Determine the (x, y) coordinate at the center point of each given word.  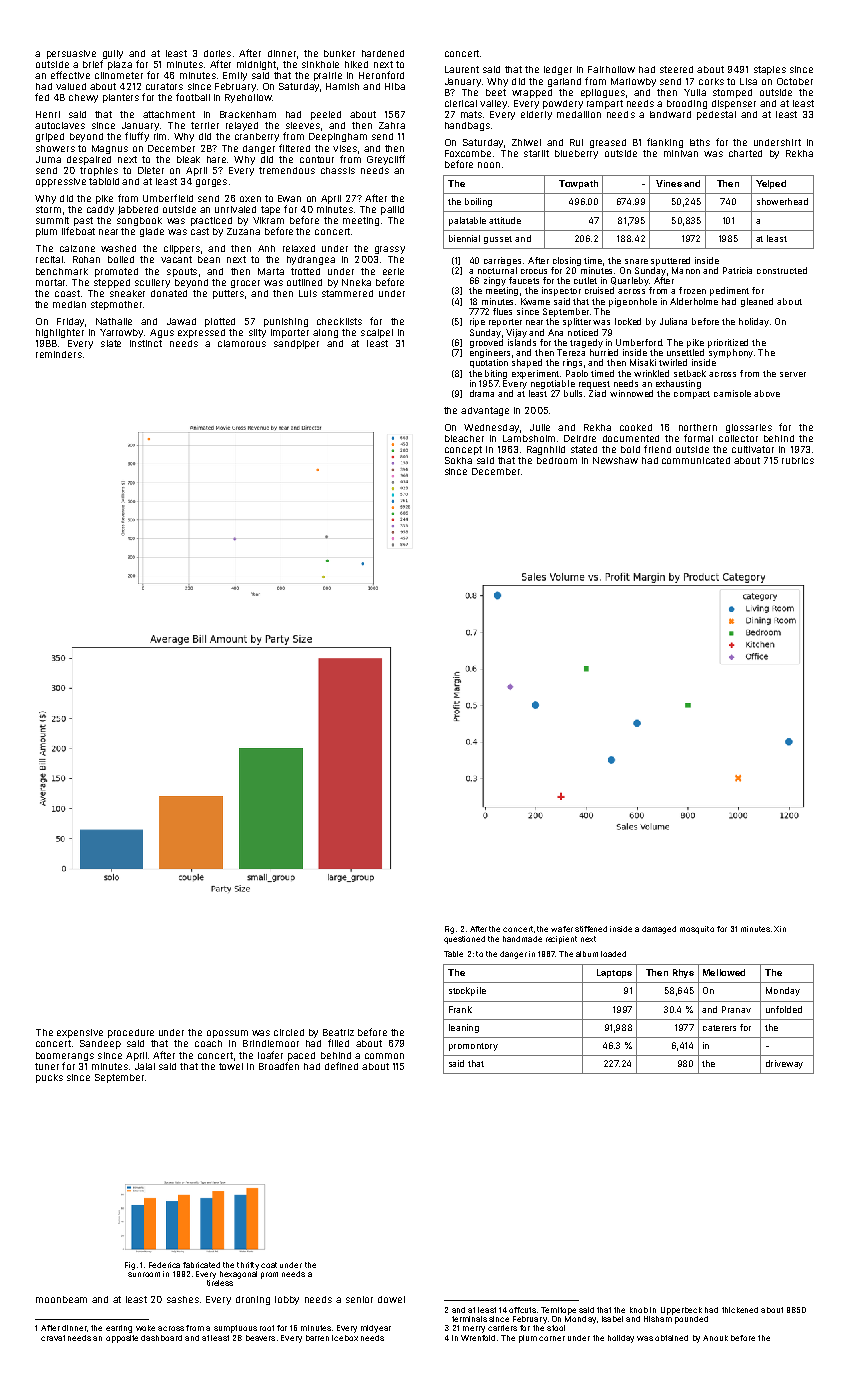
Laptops (614, 973)
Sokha (458, 460)
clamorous (242, 343)
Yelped (771, 184)
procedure (131, 1033)
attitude (505, 220)
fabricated (201, 1265)
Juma (48, 159)
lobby (287, 1300)
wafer (562, 929)
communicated (696, 460)
